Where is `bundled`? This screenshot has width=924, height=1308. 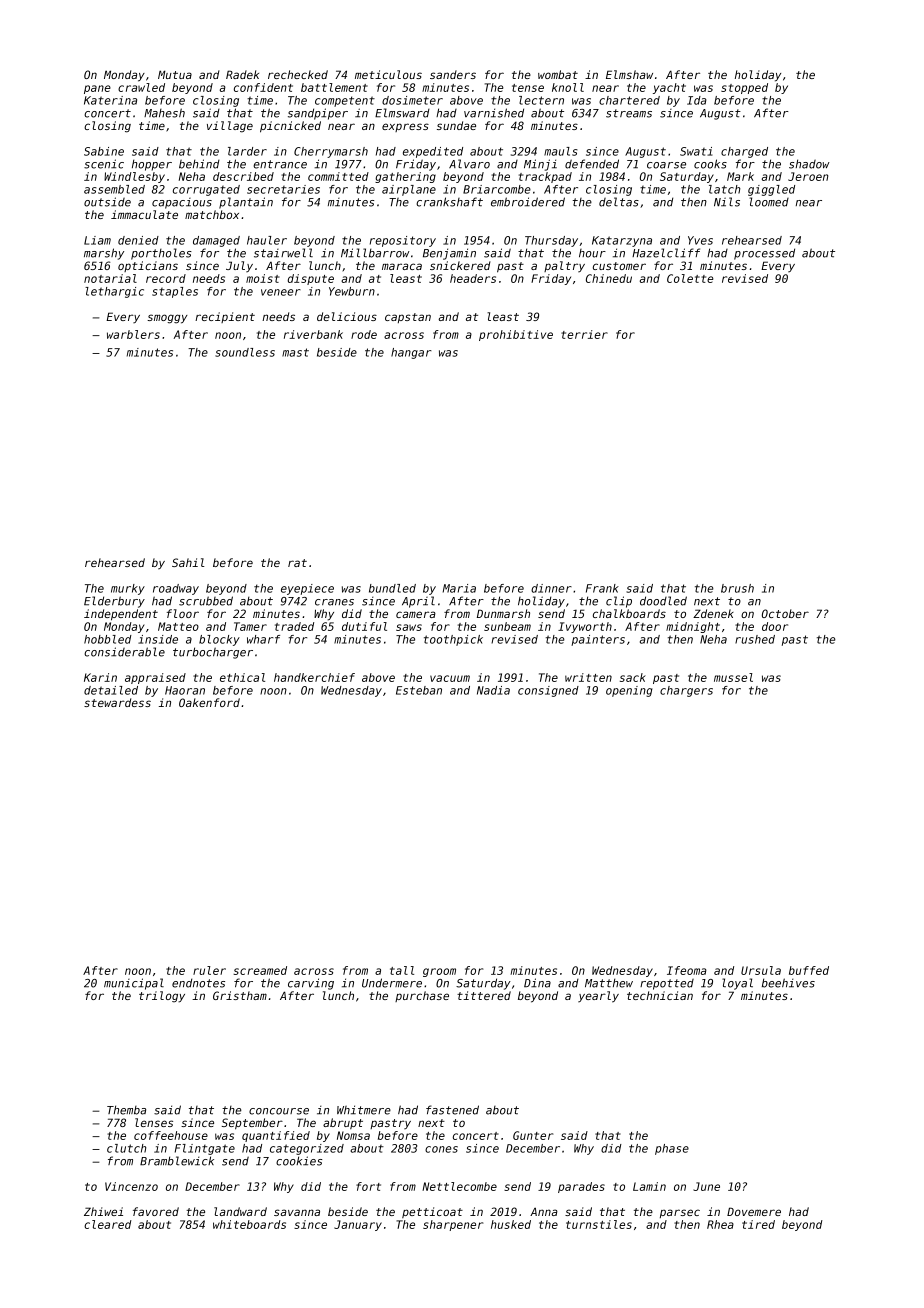 bundled is located at coordinates (392, 588).
